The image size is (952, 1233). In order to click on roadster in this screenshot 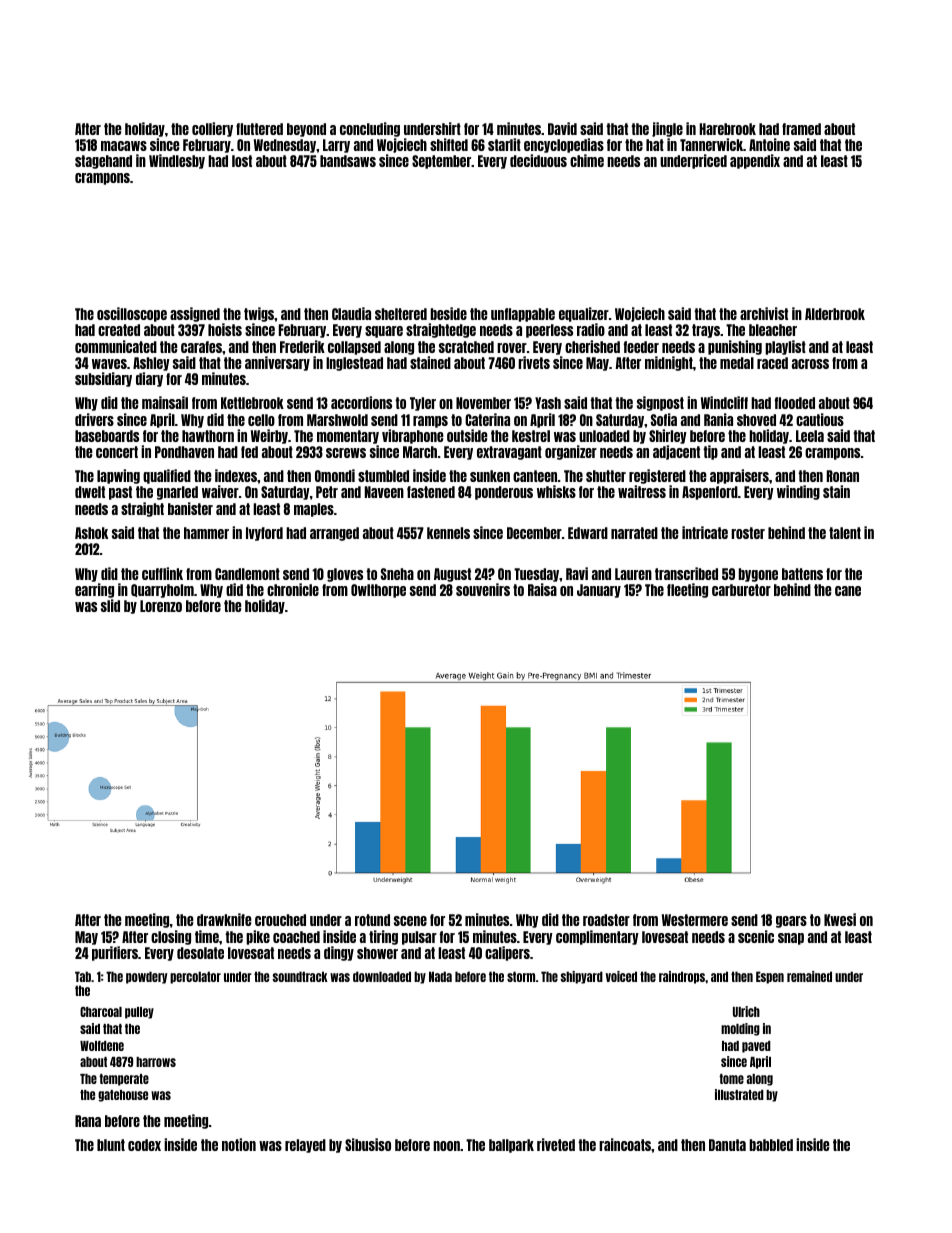, I will do `click(606, 920)`.
